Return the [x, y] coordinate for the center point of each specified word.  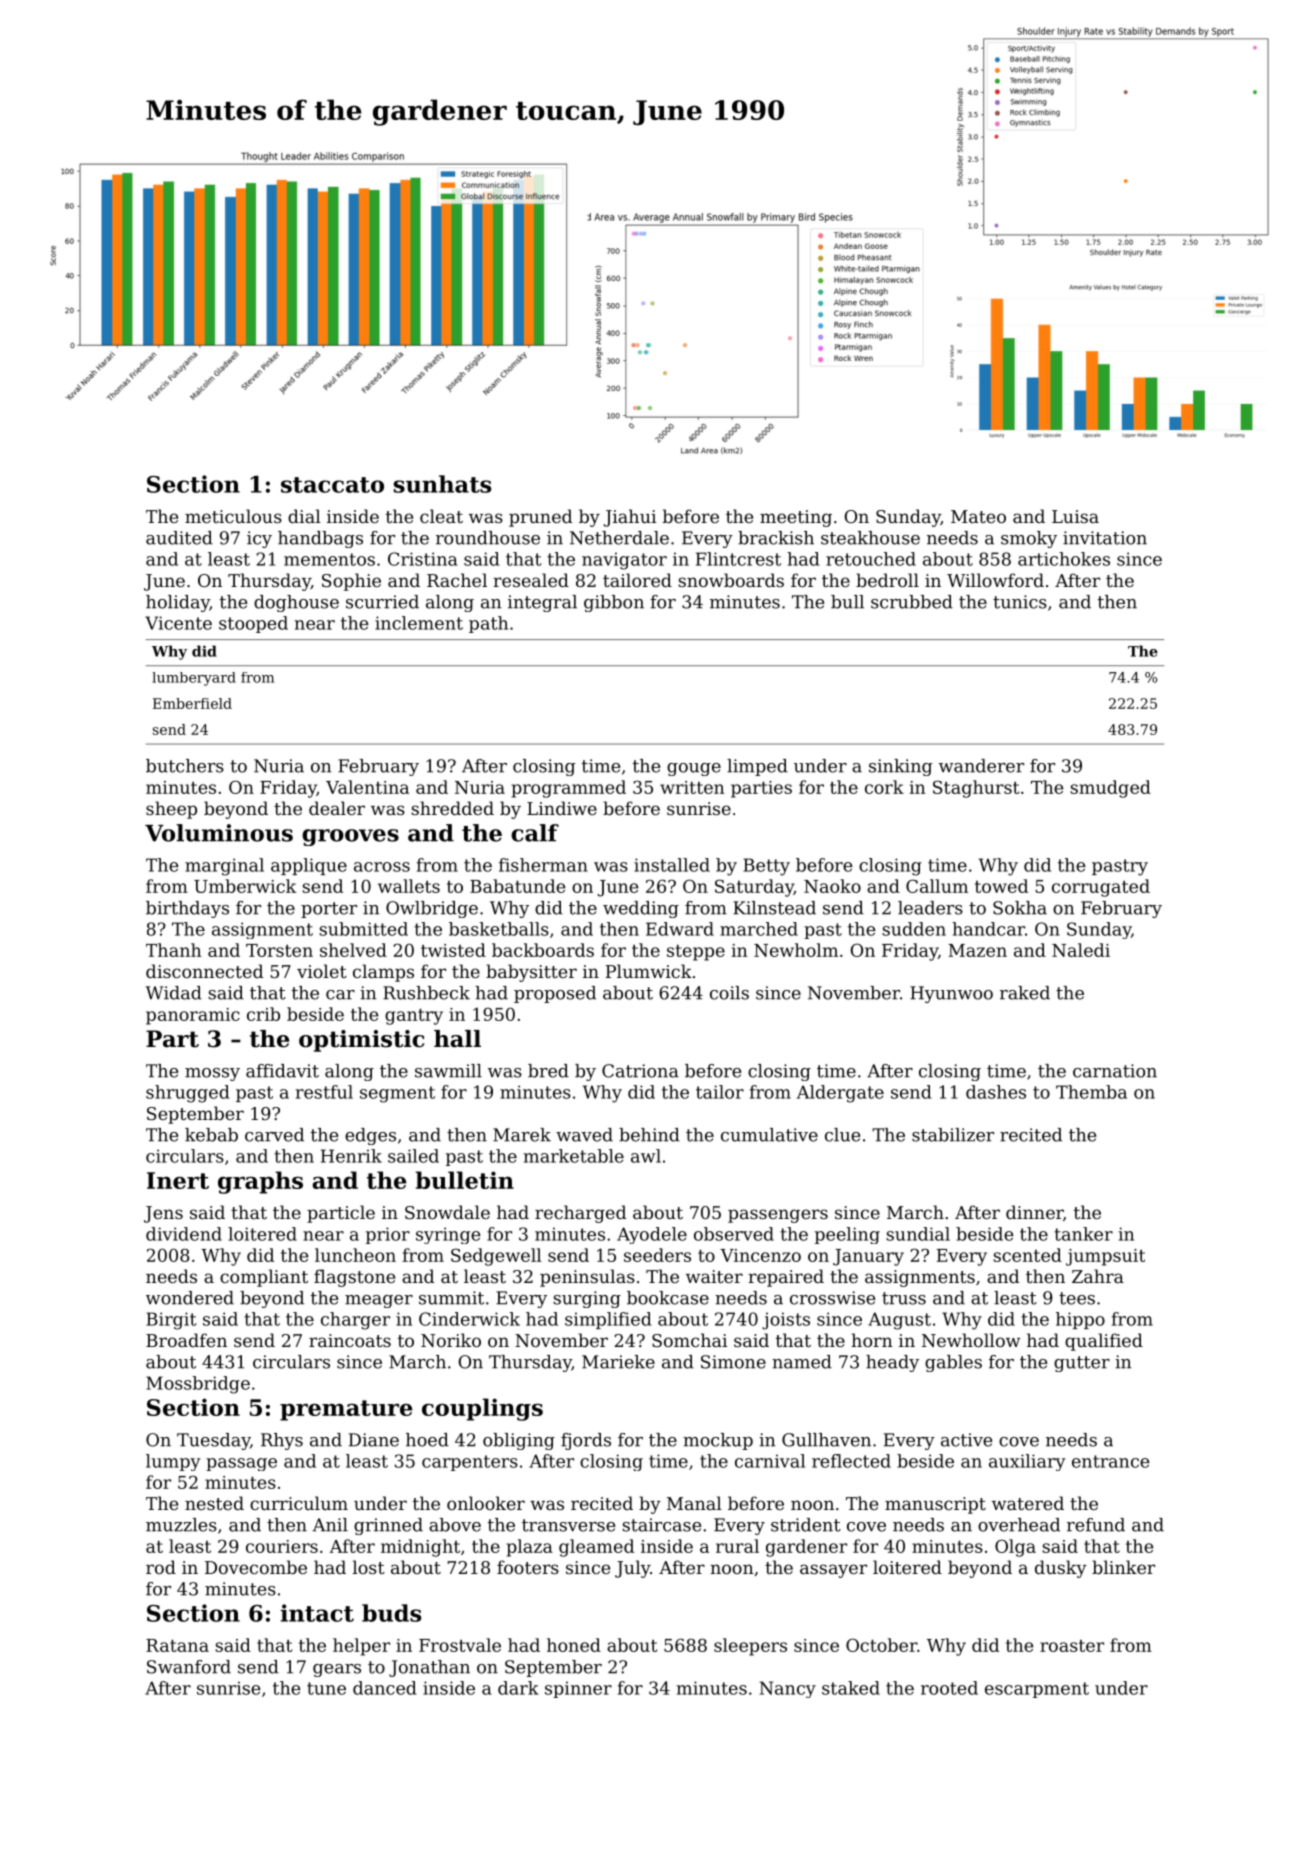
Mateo [978, 516]
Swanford [189, 1667]
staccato [332, 485]
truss [904, 1298]
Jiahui [630, 518]
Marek [522, 1135]
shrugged [188, 1094]
